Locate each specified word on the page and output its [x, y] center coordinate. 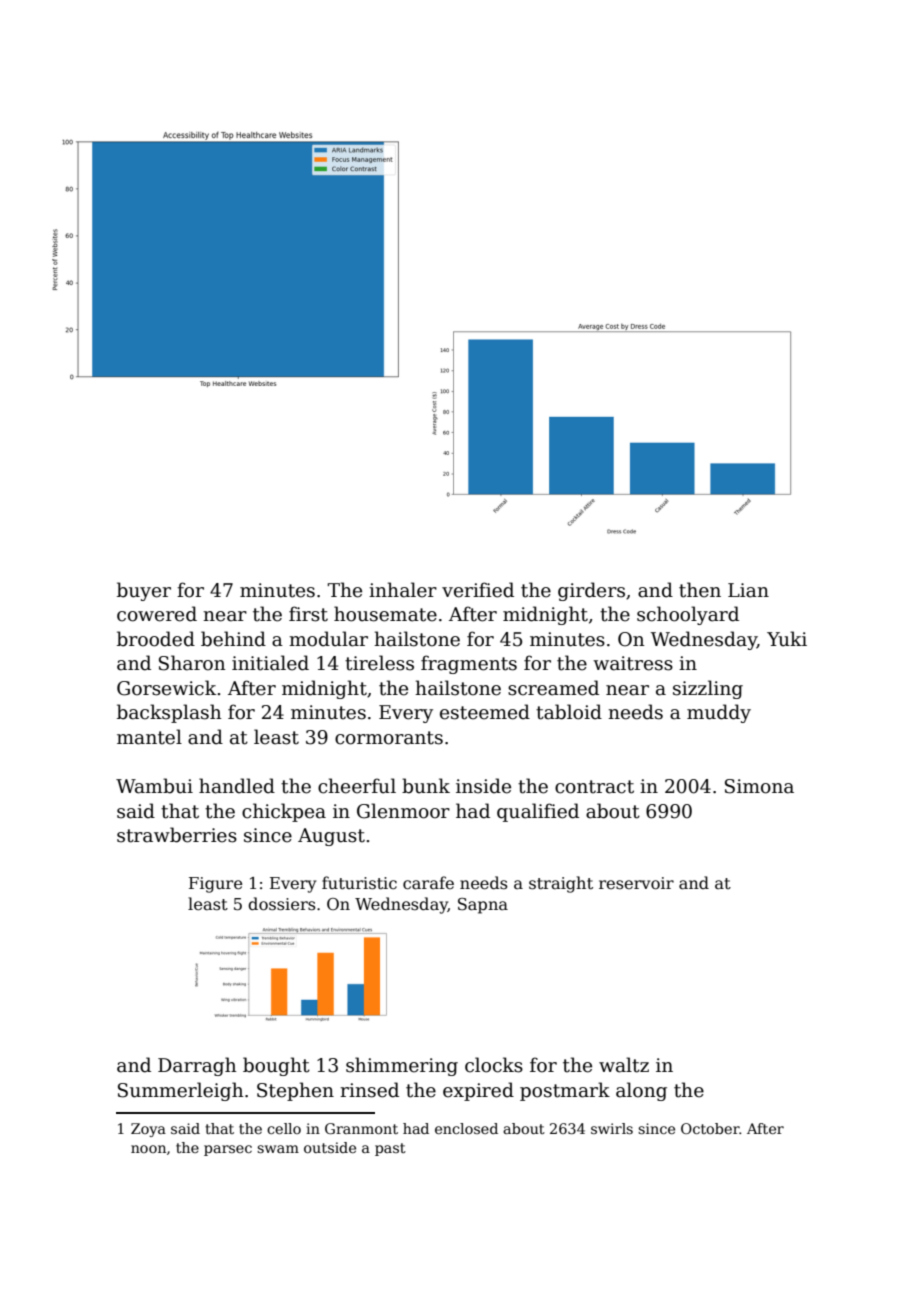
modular [328, 639]
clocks [494, 1065]
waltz [624, 1065]
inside [483, 786]
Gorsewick [166, 688]
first [308, 614]
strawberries [177, 835]
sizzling [708, 689]
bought [276, 1066]
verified [478, 590]
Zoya [148, 1130]
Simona [759, 786]
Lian [748, 590]
